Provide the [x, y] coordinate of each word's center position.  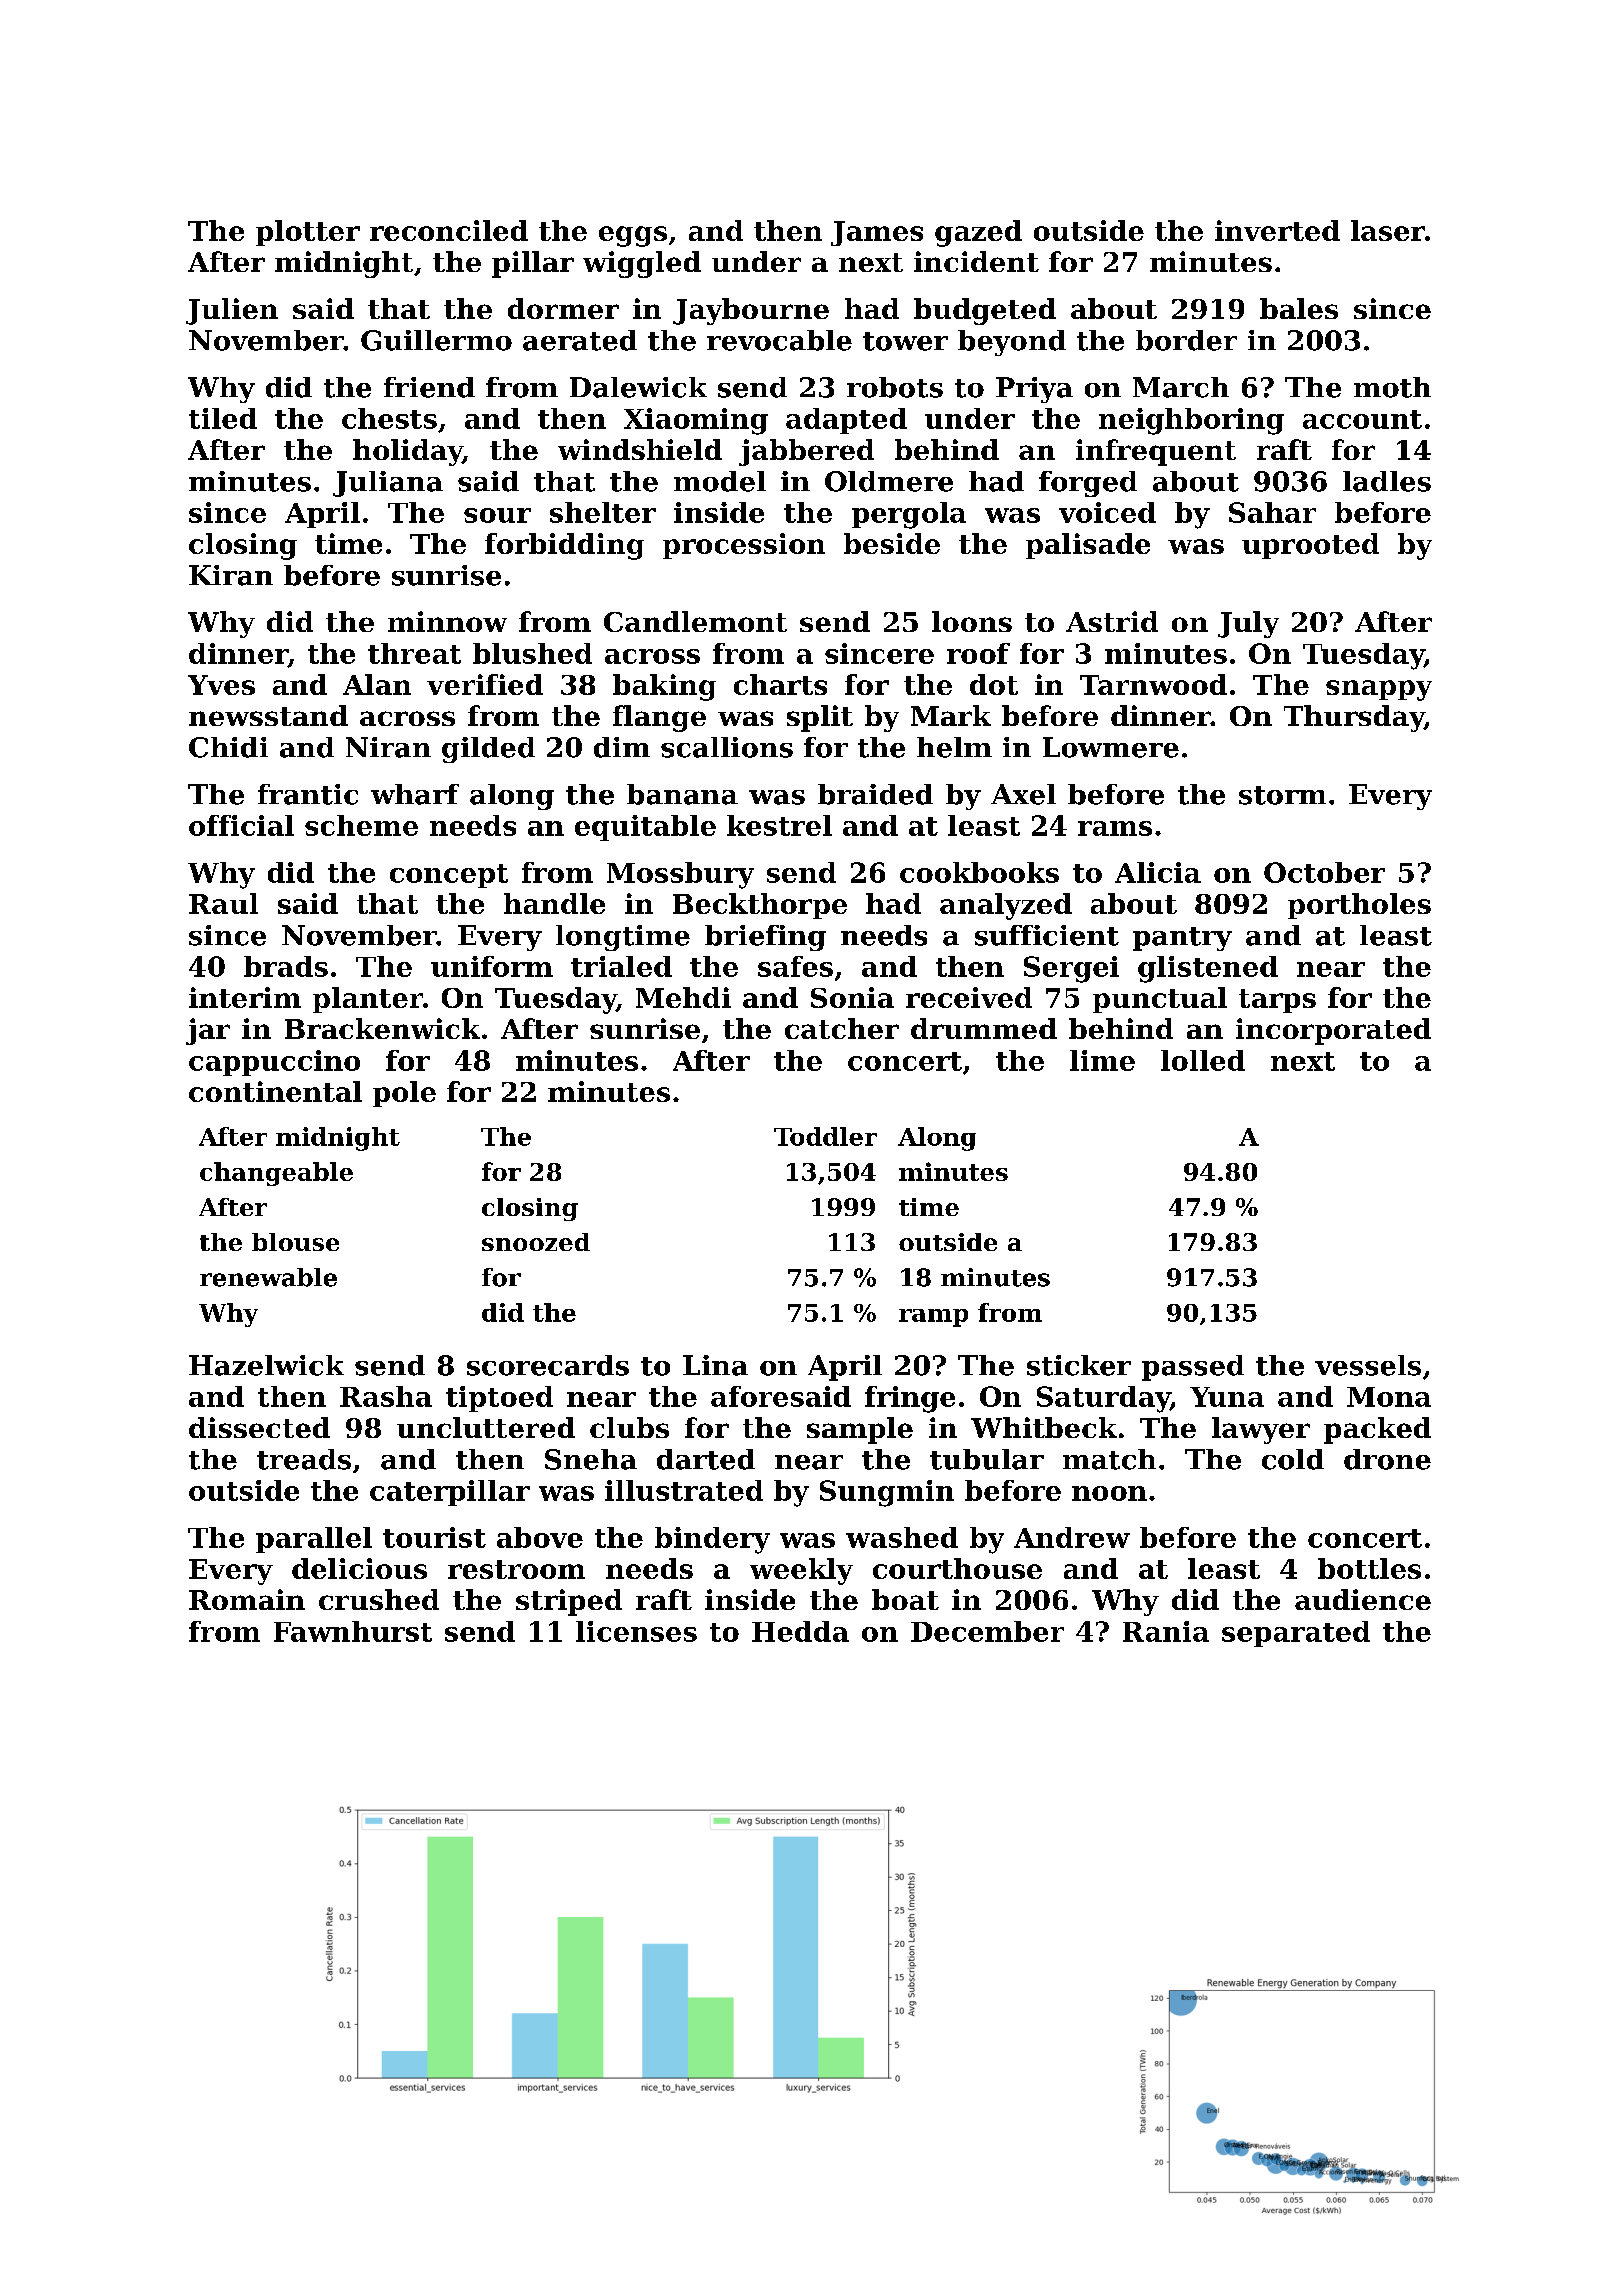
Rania [1166, 1631]
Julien [232, 311]
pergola [909, 515]
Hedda [800, 1631]
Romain [247, 1599]
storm [1282, 795]
